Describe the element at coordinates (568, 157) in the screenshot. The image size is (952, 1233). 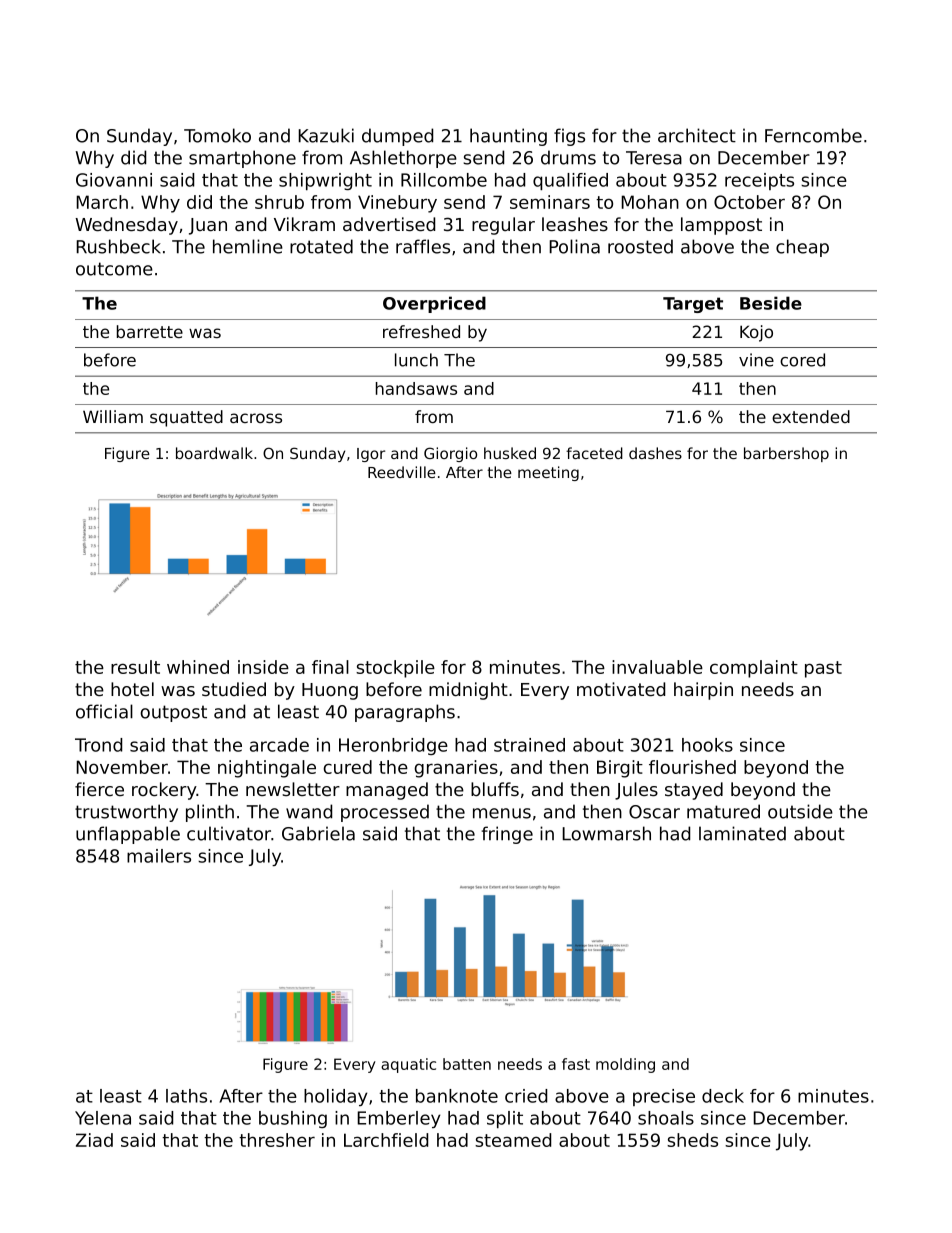
I see `drums` at that location.
